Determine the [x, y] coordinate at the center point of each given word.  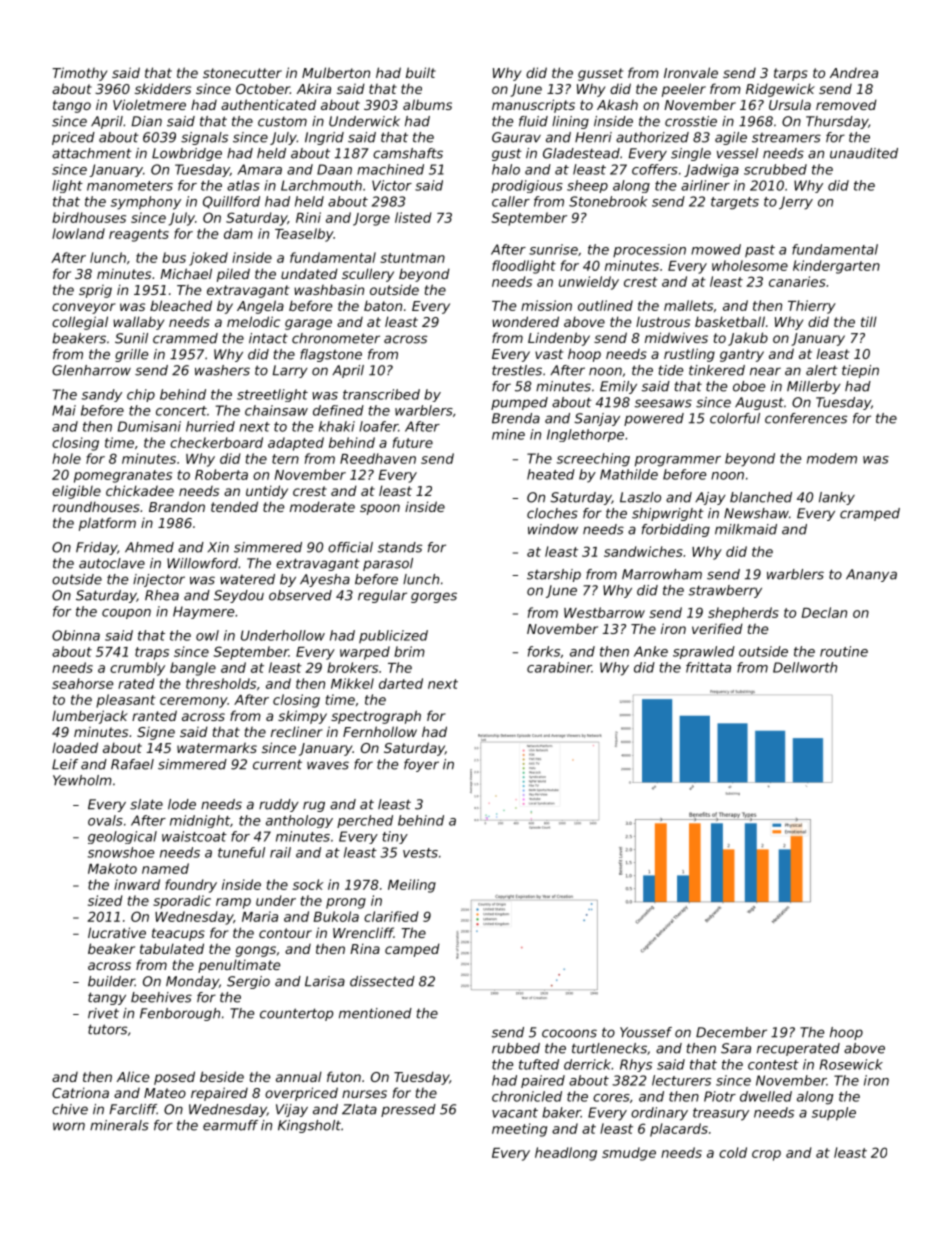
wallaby [139, 323]
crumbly [137, 669]
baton [383, 305]
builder [111, 981]
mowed [716, 249]
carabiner [559, 667]
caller [511, 201]
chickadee [140, 490]
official [350, 547]
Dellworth [805, 667]
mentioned [375, 1013]
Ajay [710, 498]
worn [69, 1126]
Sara [736, 1048]
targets [735, 203]
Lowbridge [187, 154]
